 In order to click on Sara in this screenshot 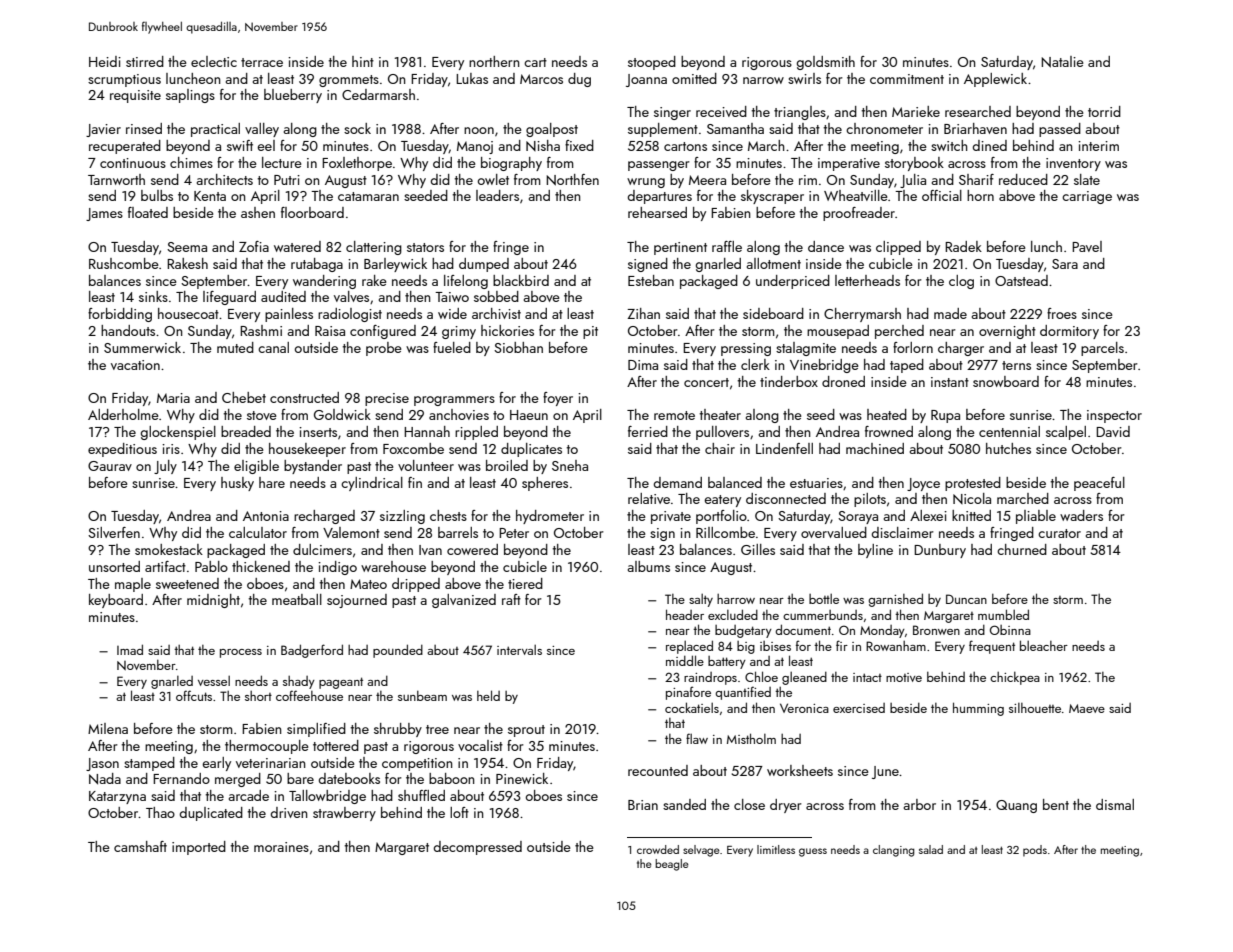, I will do `click(1065, 264)`.
